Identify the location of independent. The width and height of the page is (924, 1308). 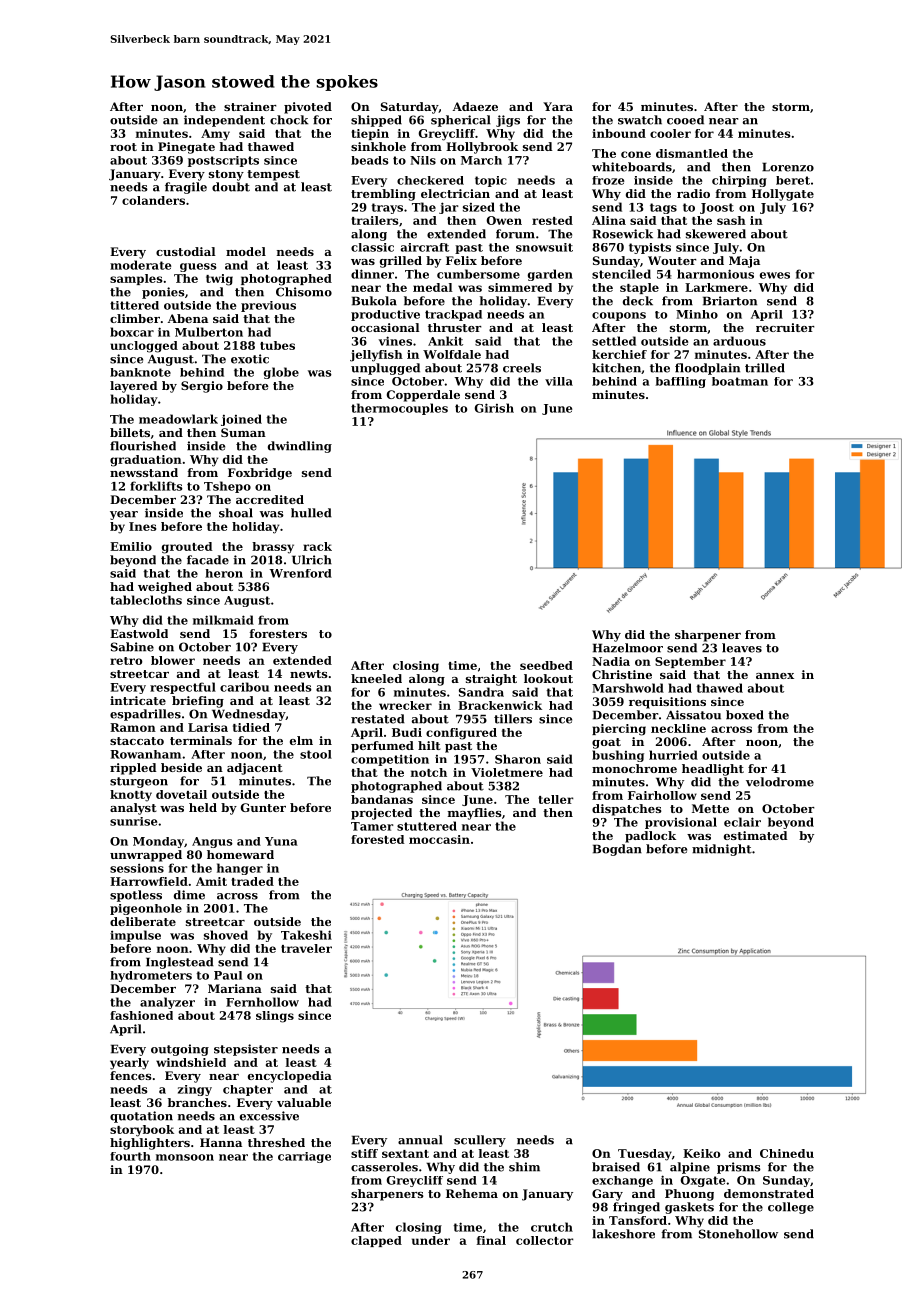
(224, 121).
